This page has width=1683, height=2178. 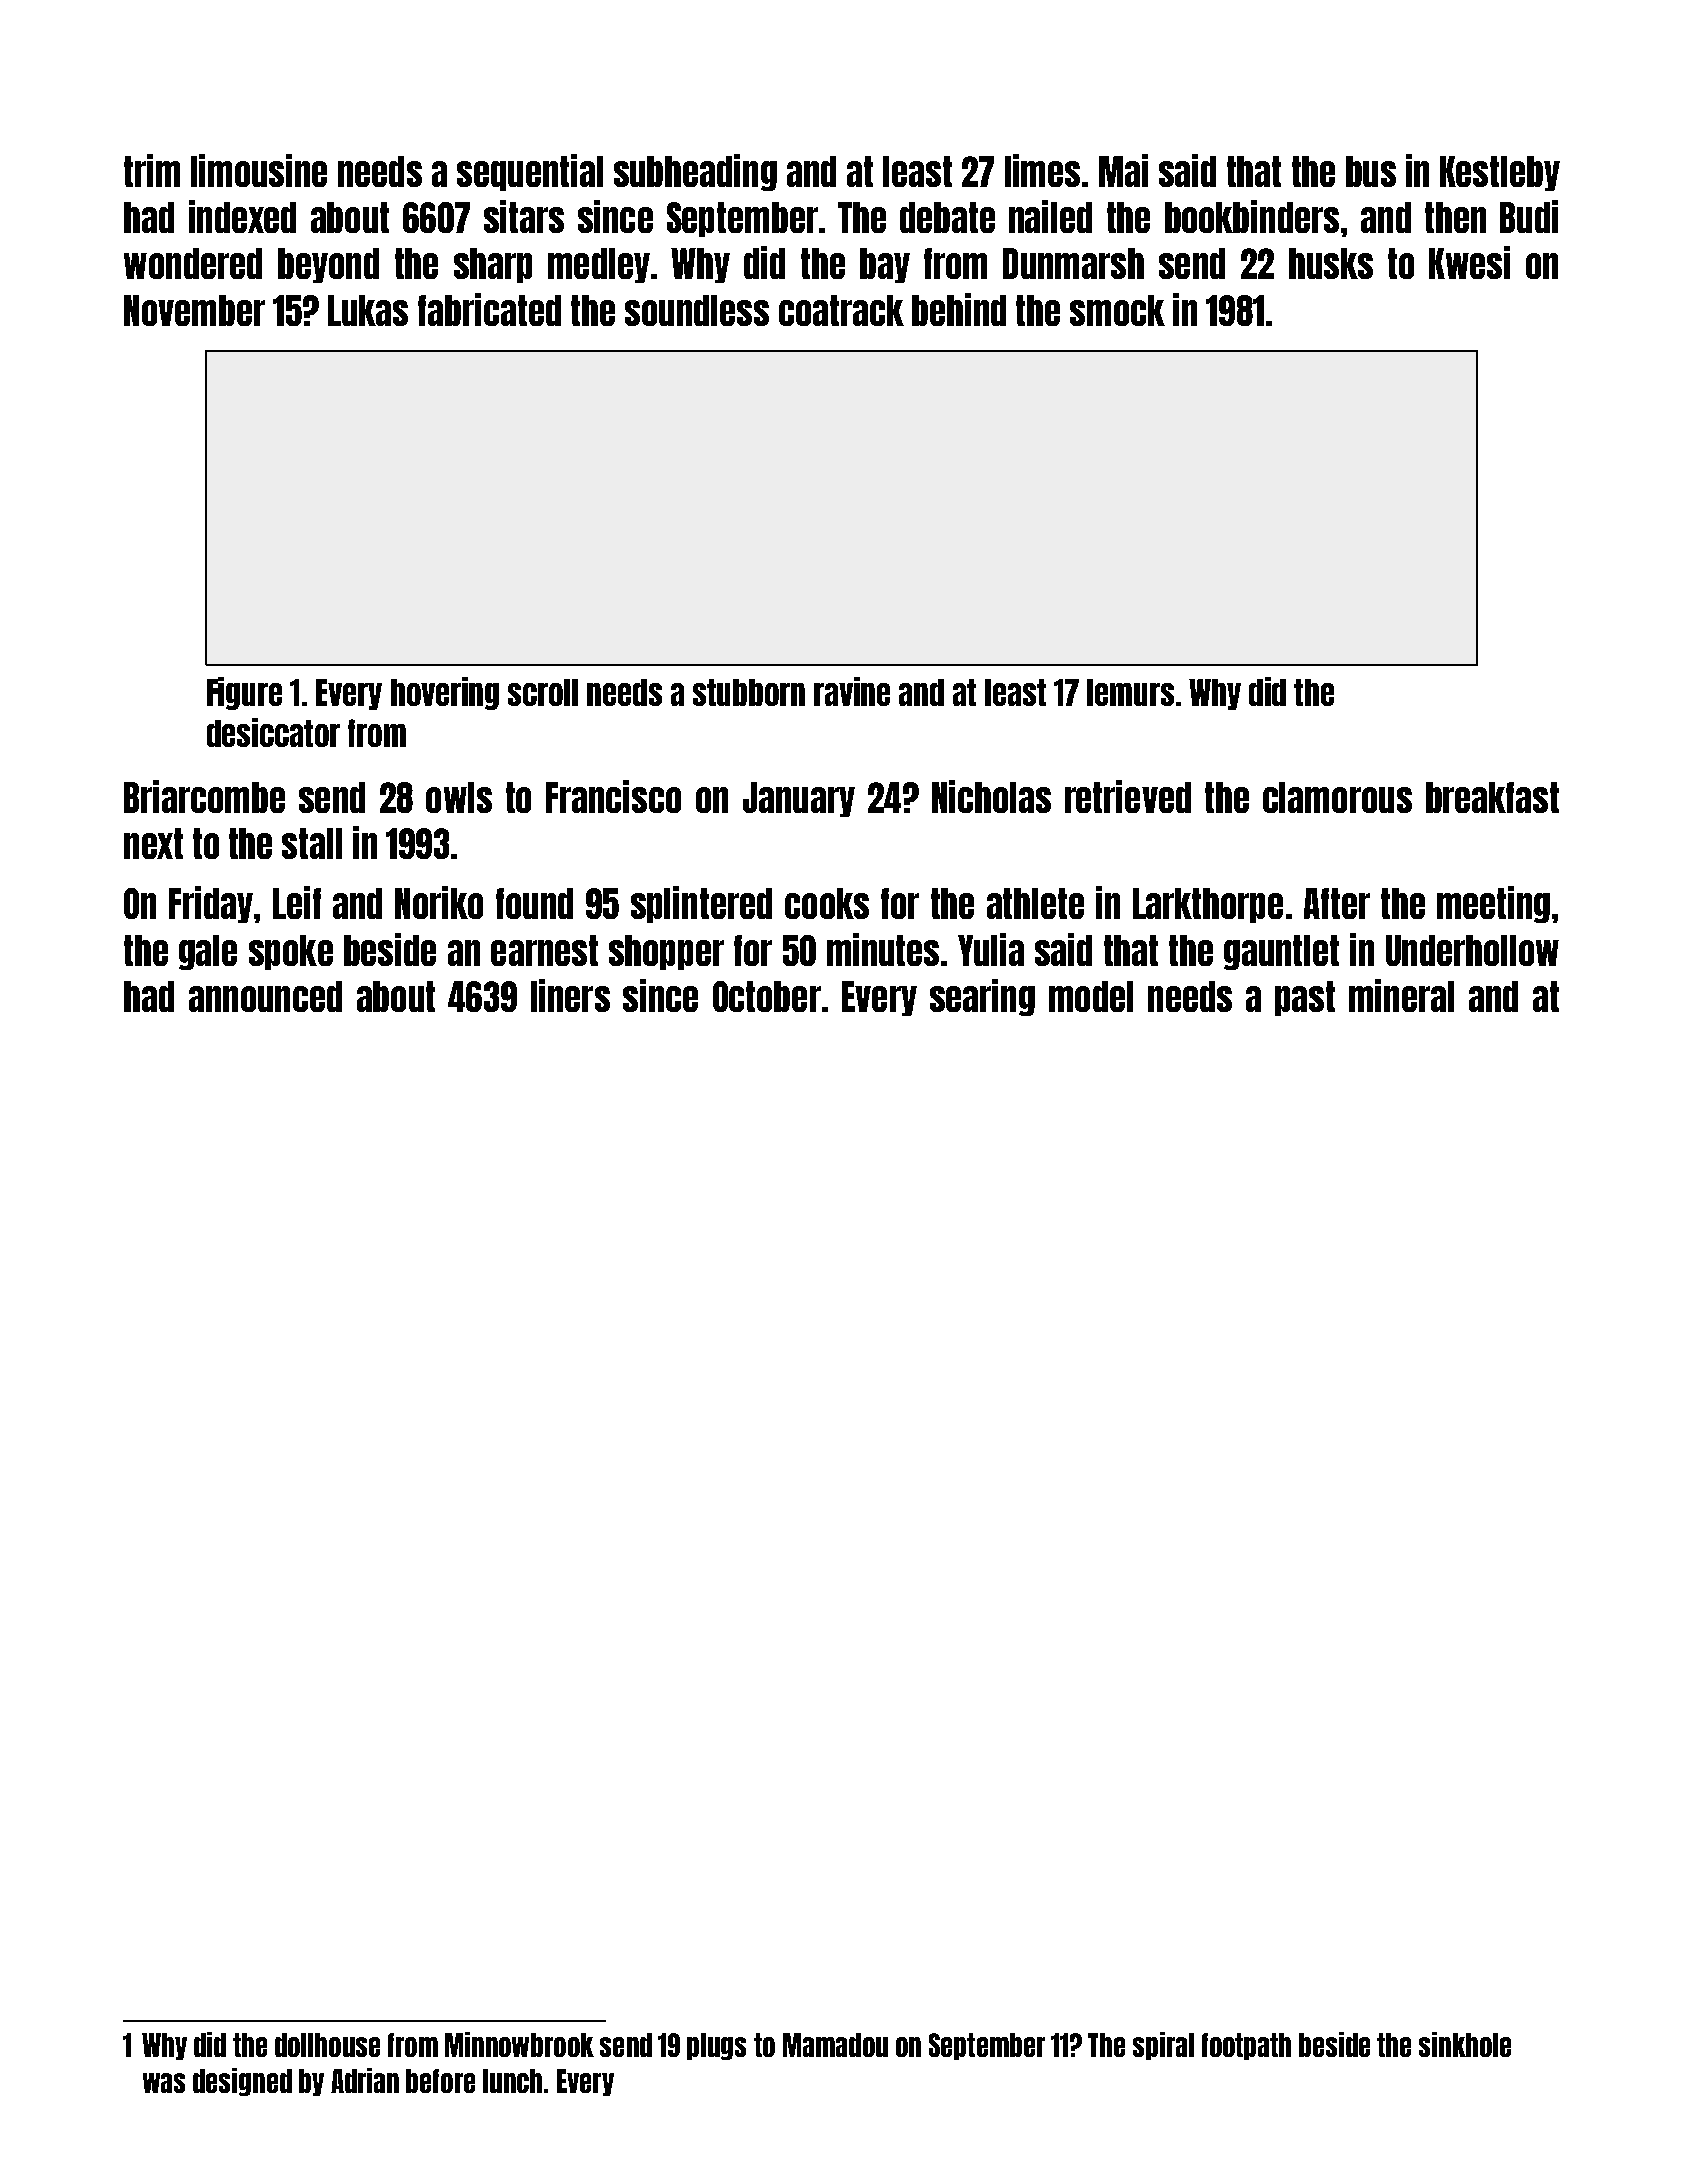 What do you see at coordinates (716, 2046) in the page?
I see `plugs` at bounding box center [716, 2046].
